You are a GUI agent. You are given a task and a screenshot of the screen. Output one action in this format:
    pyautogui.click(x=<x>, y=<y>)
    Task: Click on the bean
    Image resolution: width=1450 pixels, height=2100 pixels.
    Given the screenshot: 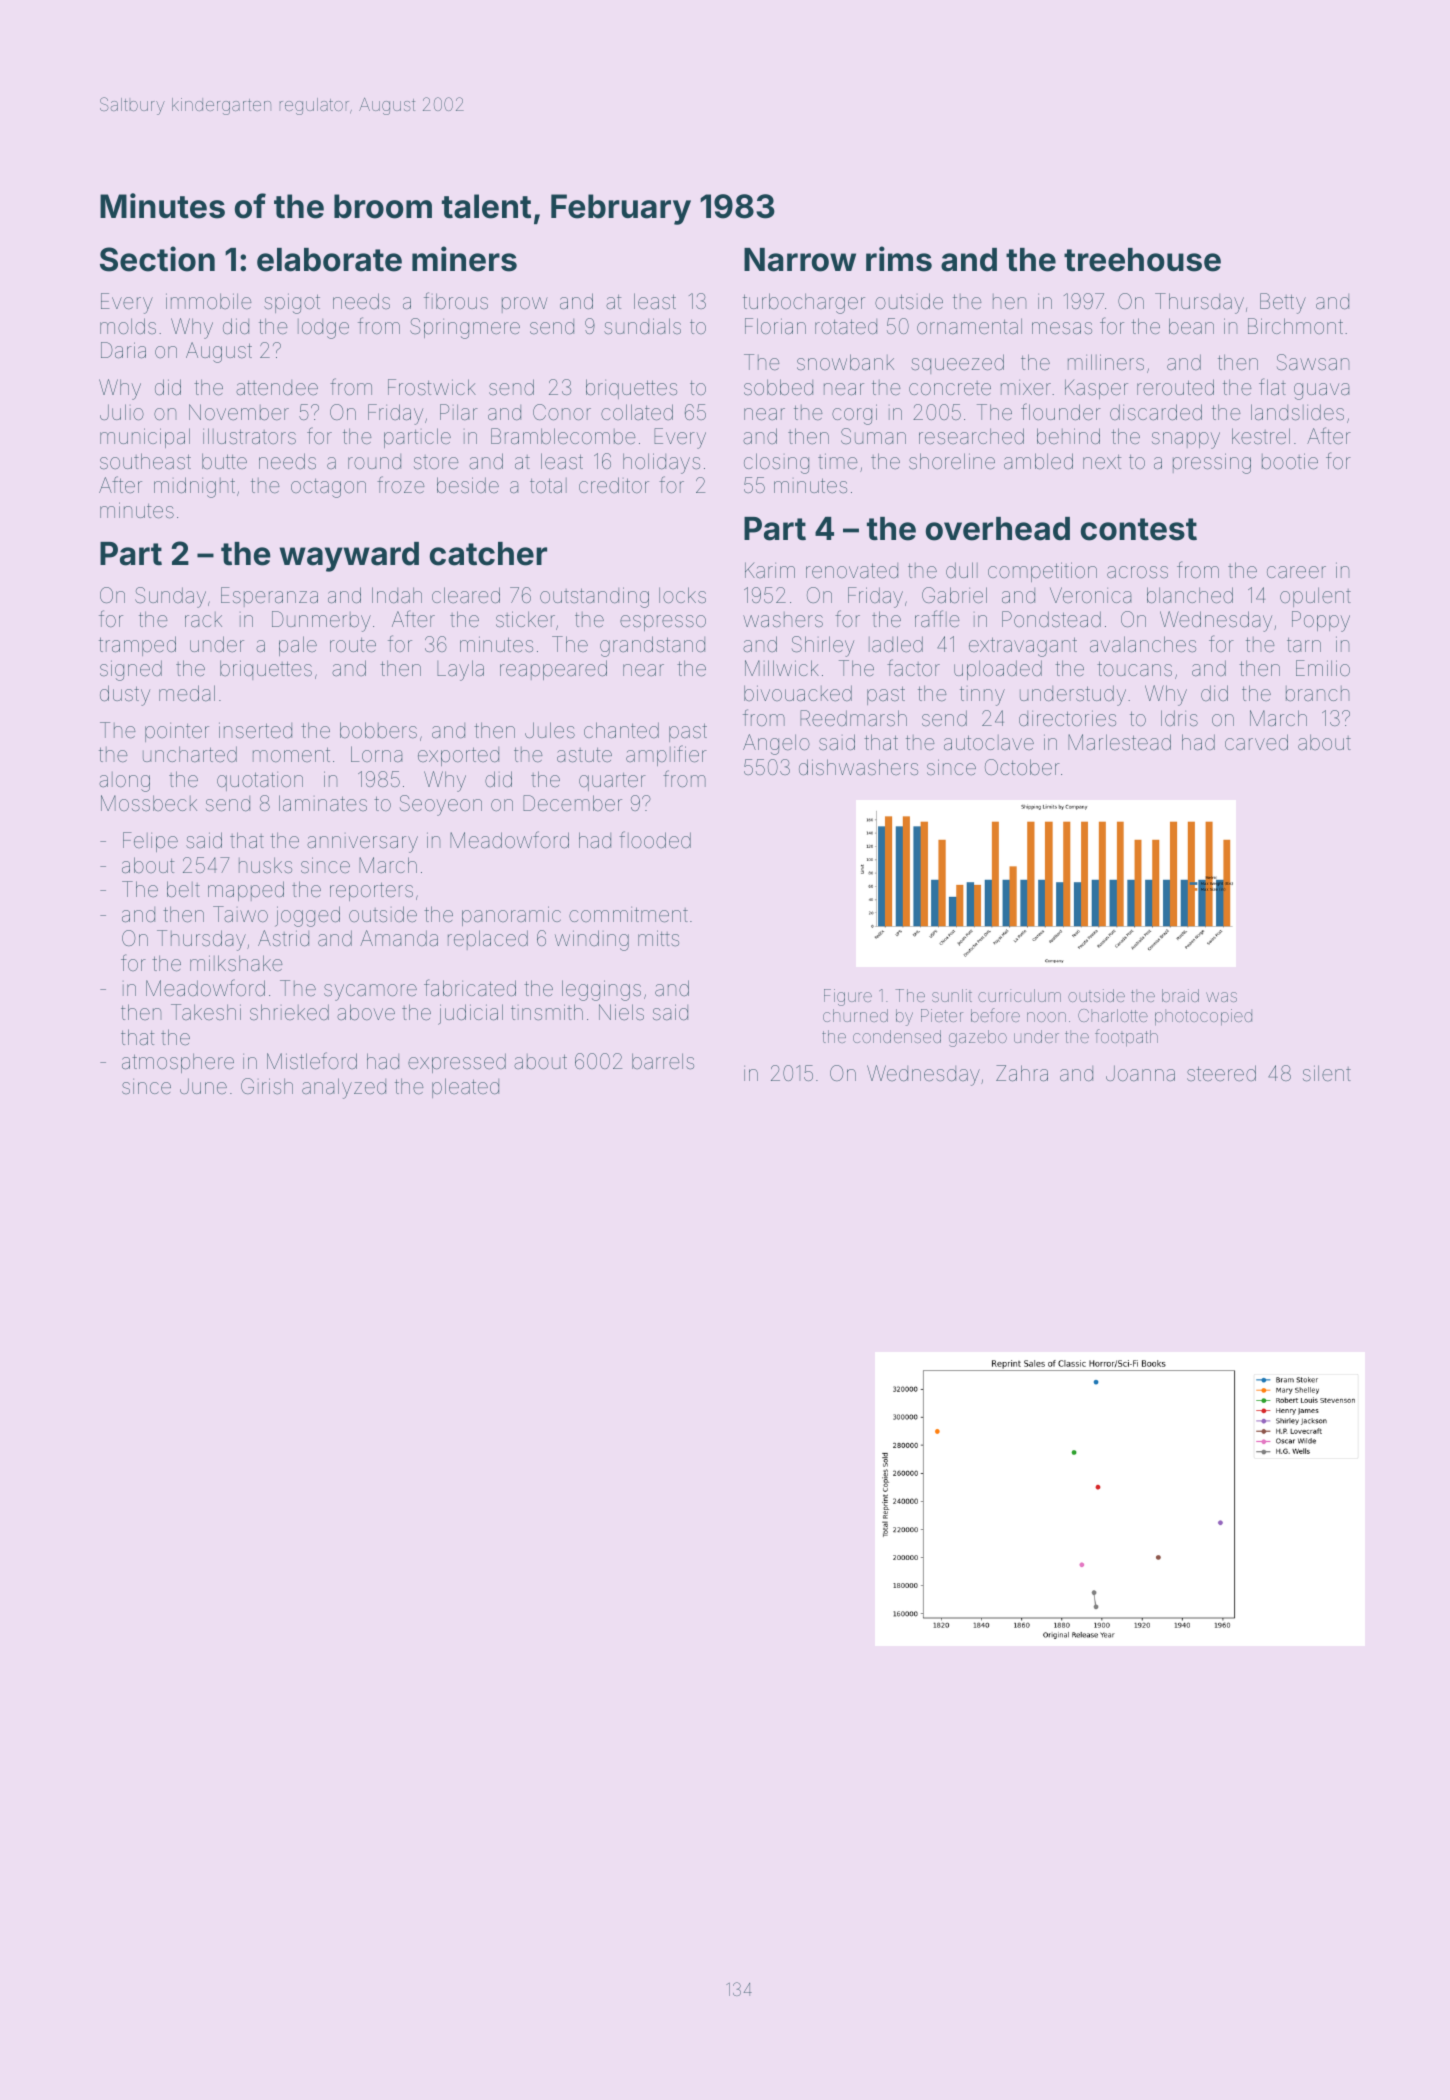 What is the action you would take?
    pyautogui.click(x=1191, y=326)
